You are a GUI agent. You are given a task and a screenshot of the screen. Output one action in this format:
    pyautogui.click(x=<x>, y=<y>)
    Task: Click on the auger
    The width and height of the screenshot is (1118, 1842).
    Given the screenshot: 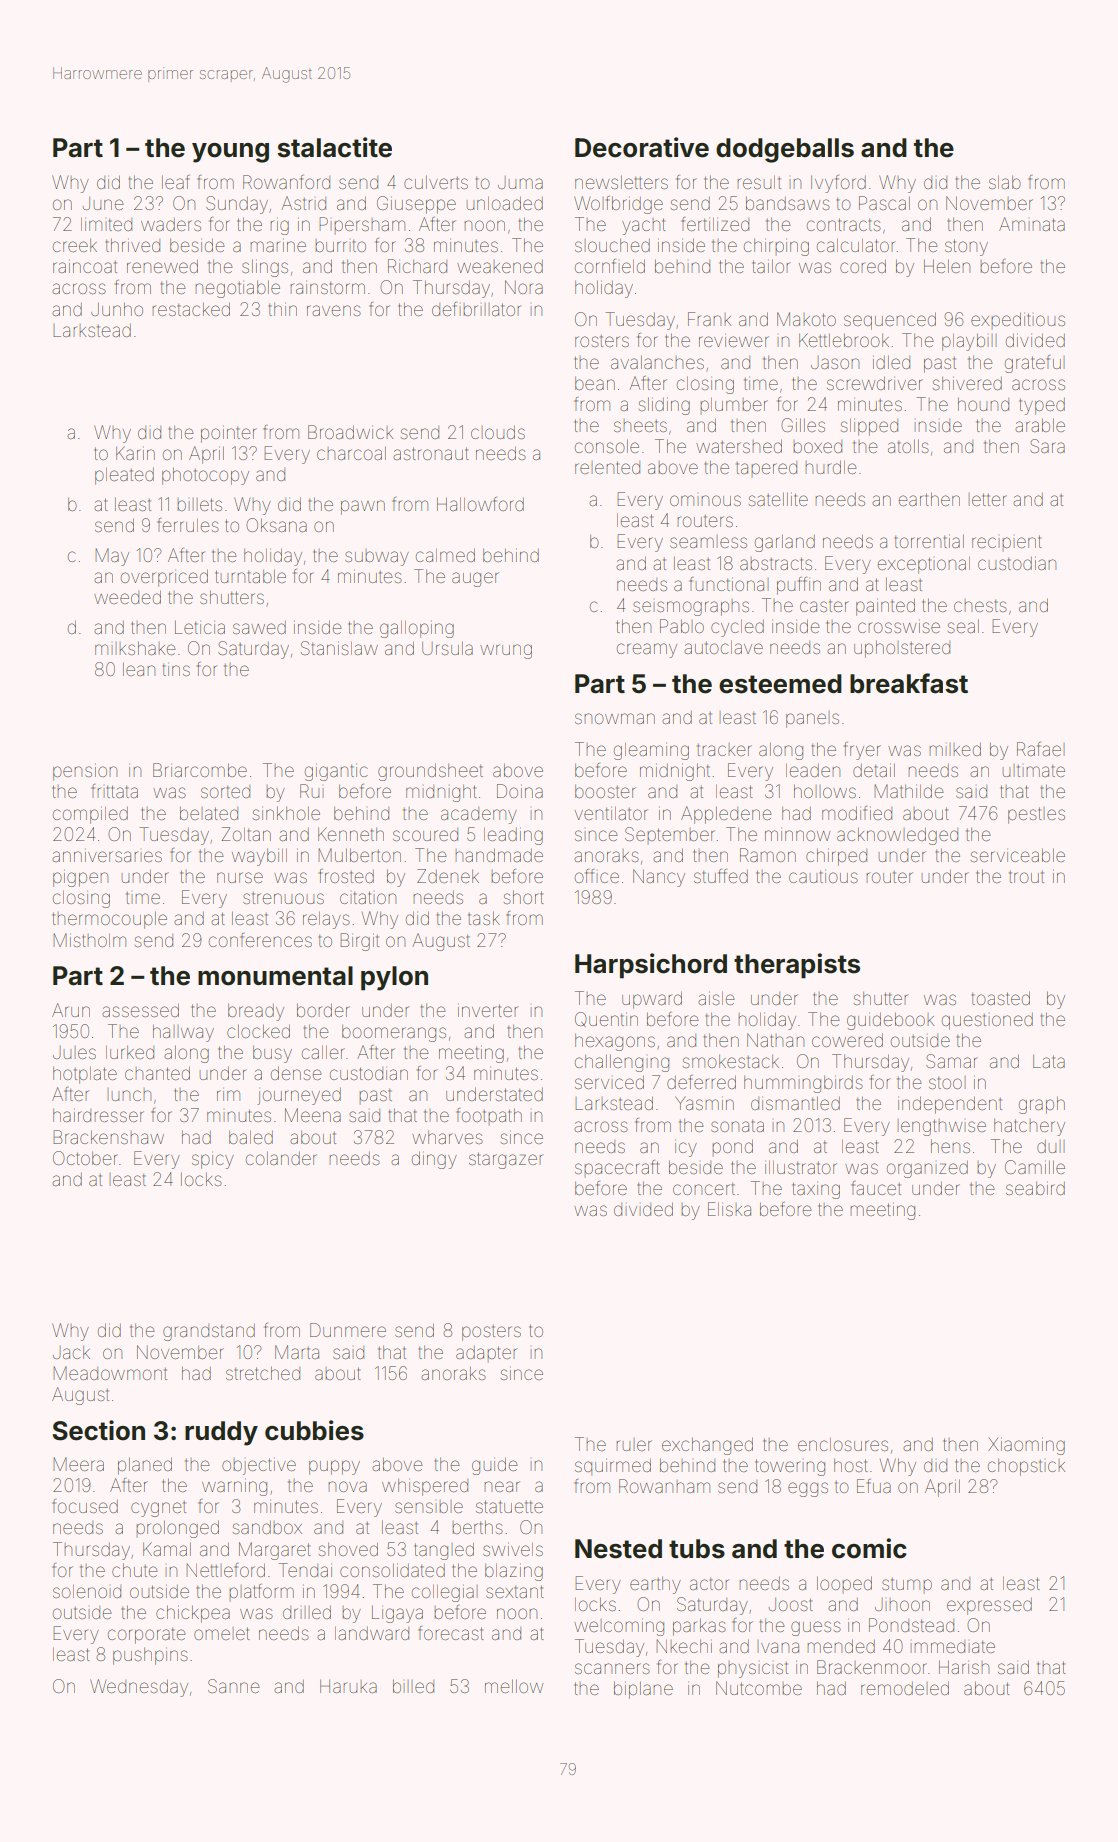 What is the action you would take?
    pyautogui.click(x=475, y=579)
